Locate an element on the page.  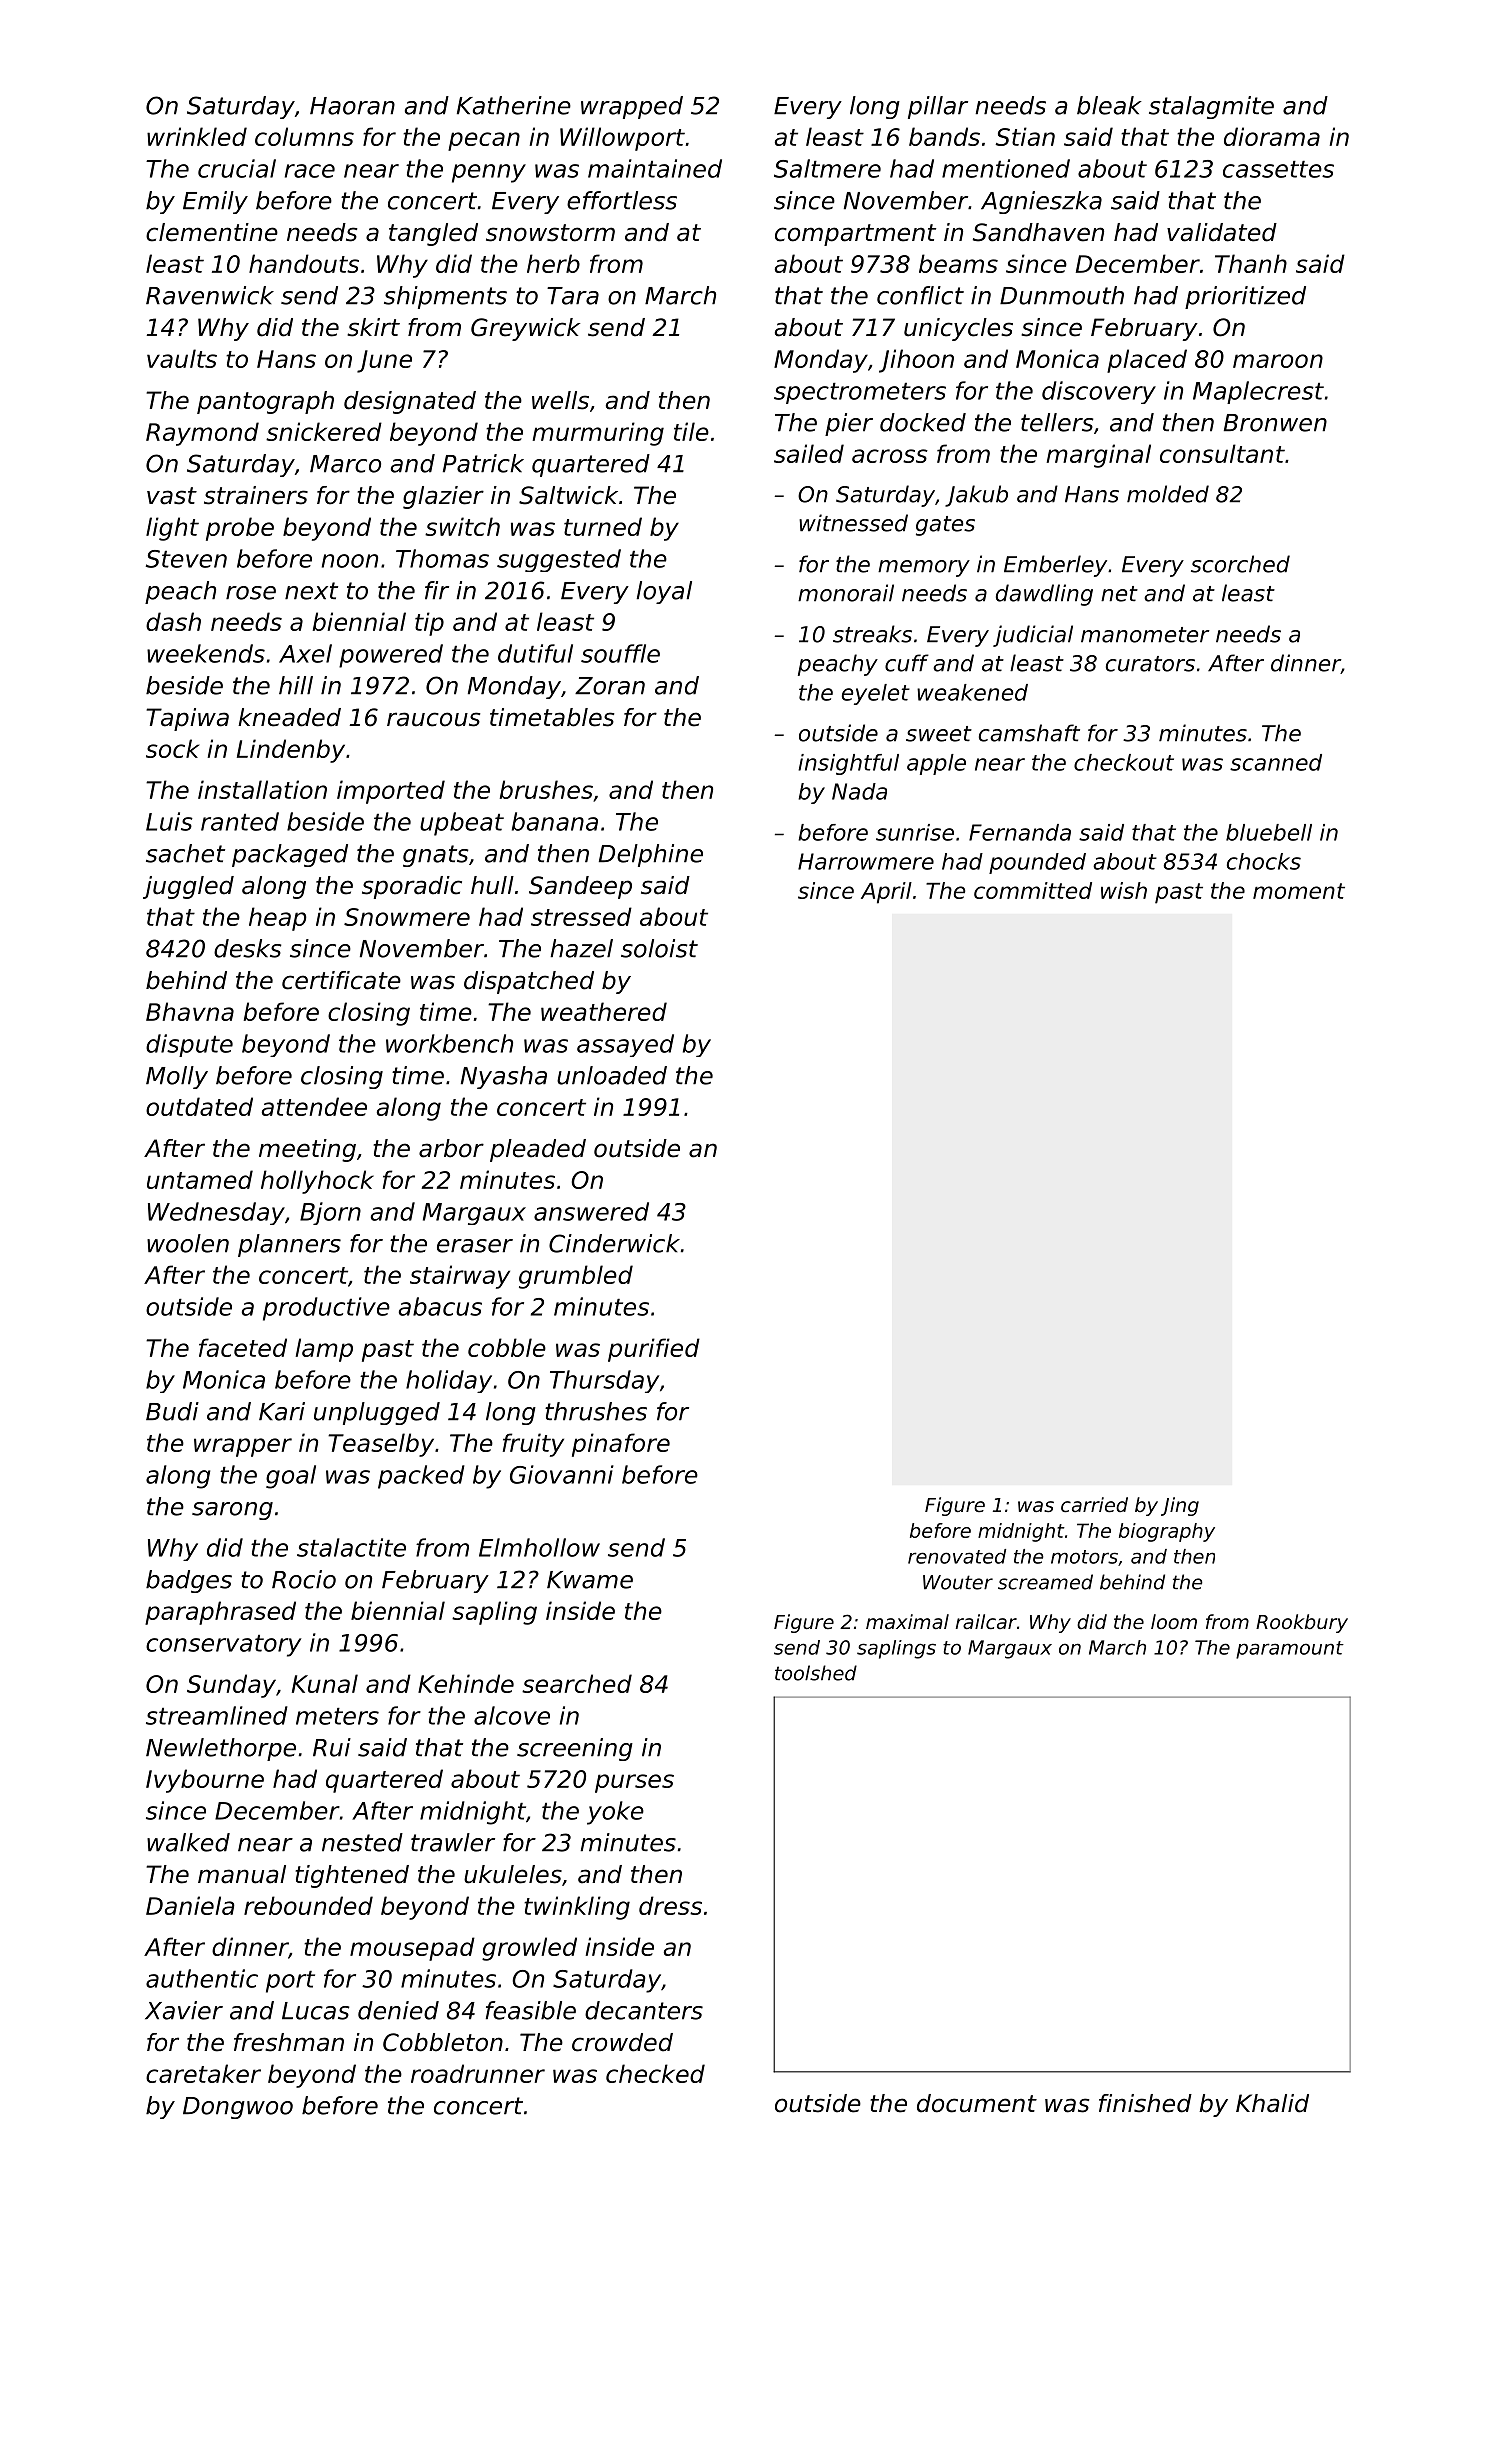
Kunal is located at coordinates (325, 1683).
